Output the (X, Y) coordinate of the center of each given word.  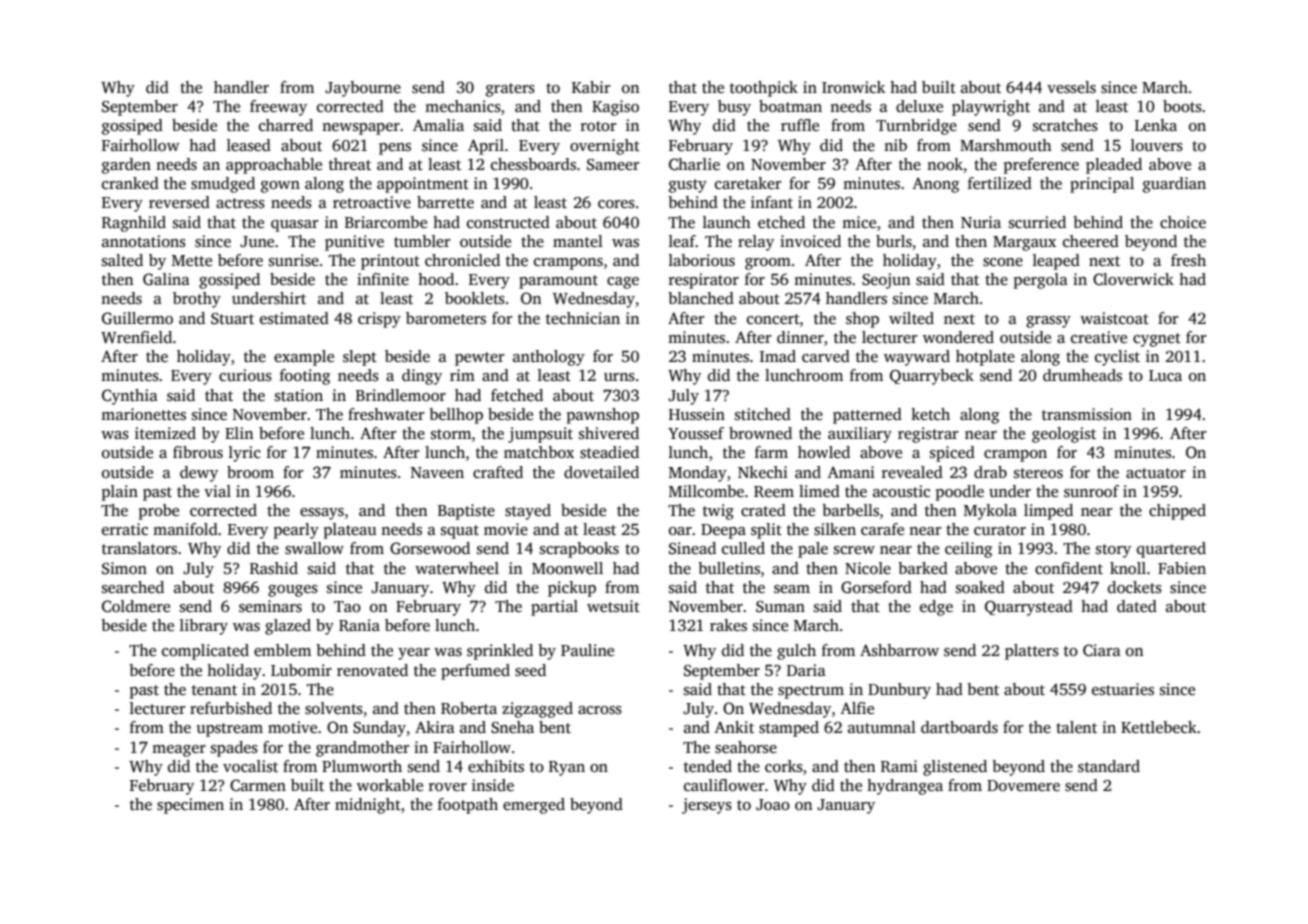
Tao (347, 606)
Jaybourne (363, 89)
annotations (144, 241)
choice (1183, 222)
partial (554, 608)
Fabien (1182, 568)
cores (616, 204)
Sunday (379, 729)
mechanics (463, 106)
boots (1182, 106)
